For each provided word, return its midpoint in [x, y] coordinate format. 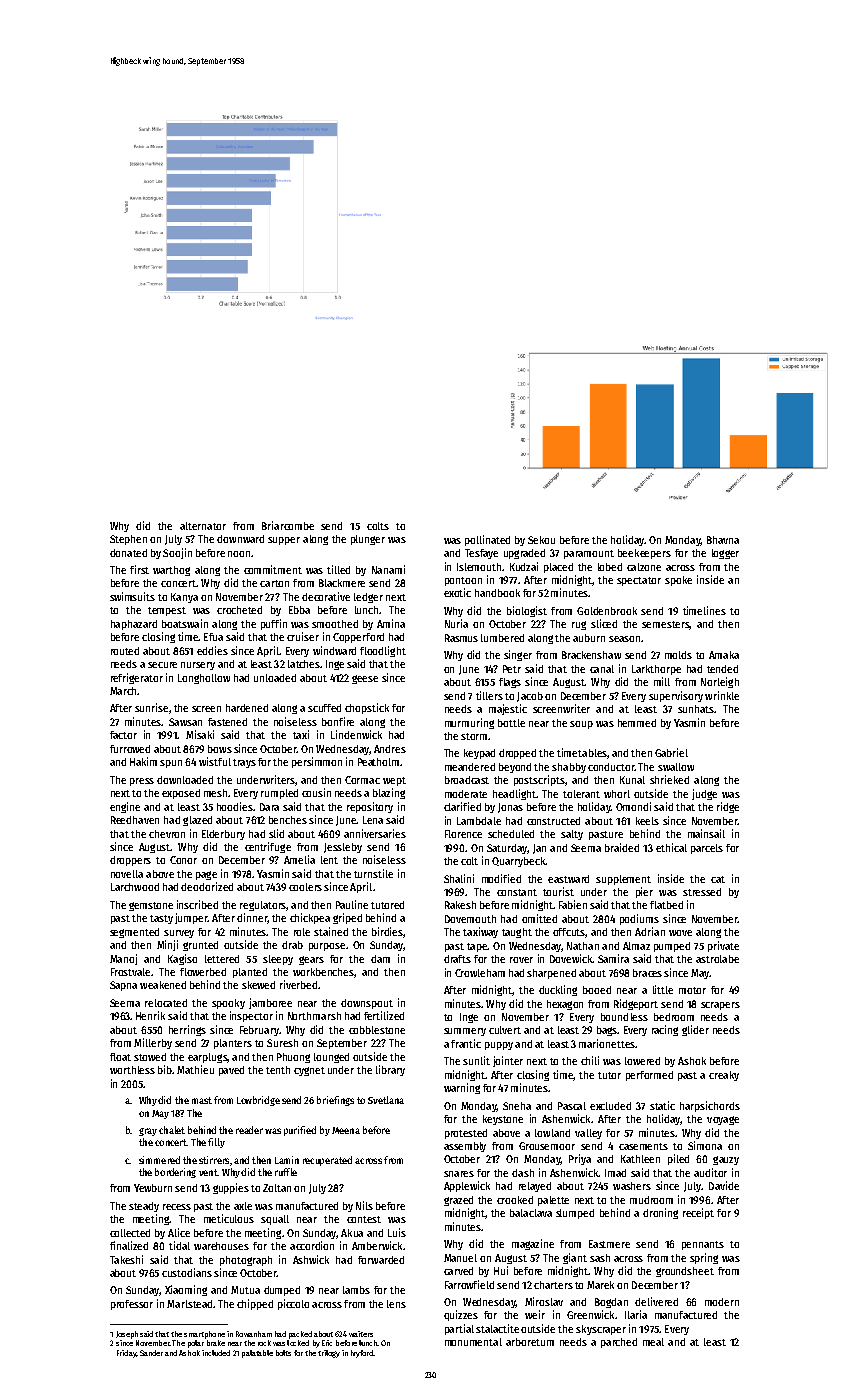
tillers [489, 695]
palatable [257, 1354]
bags [607, 1031]
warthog [171, 571]
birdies [387, 931]
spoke [678, 581]
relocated [166, 1003]
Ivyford [362, 1354]
